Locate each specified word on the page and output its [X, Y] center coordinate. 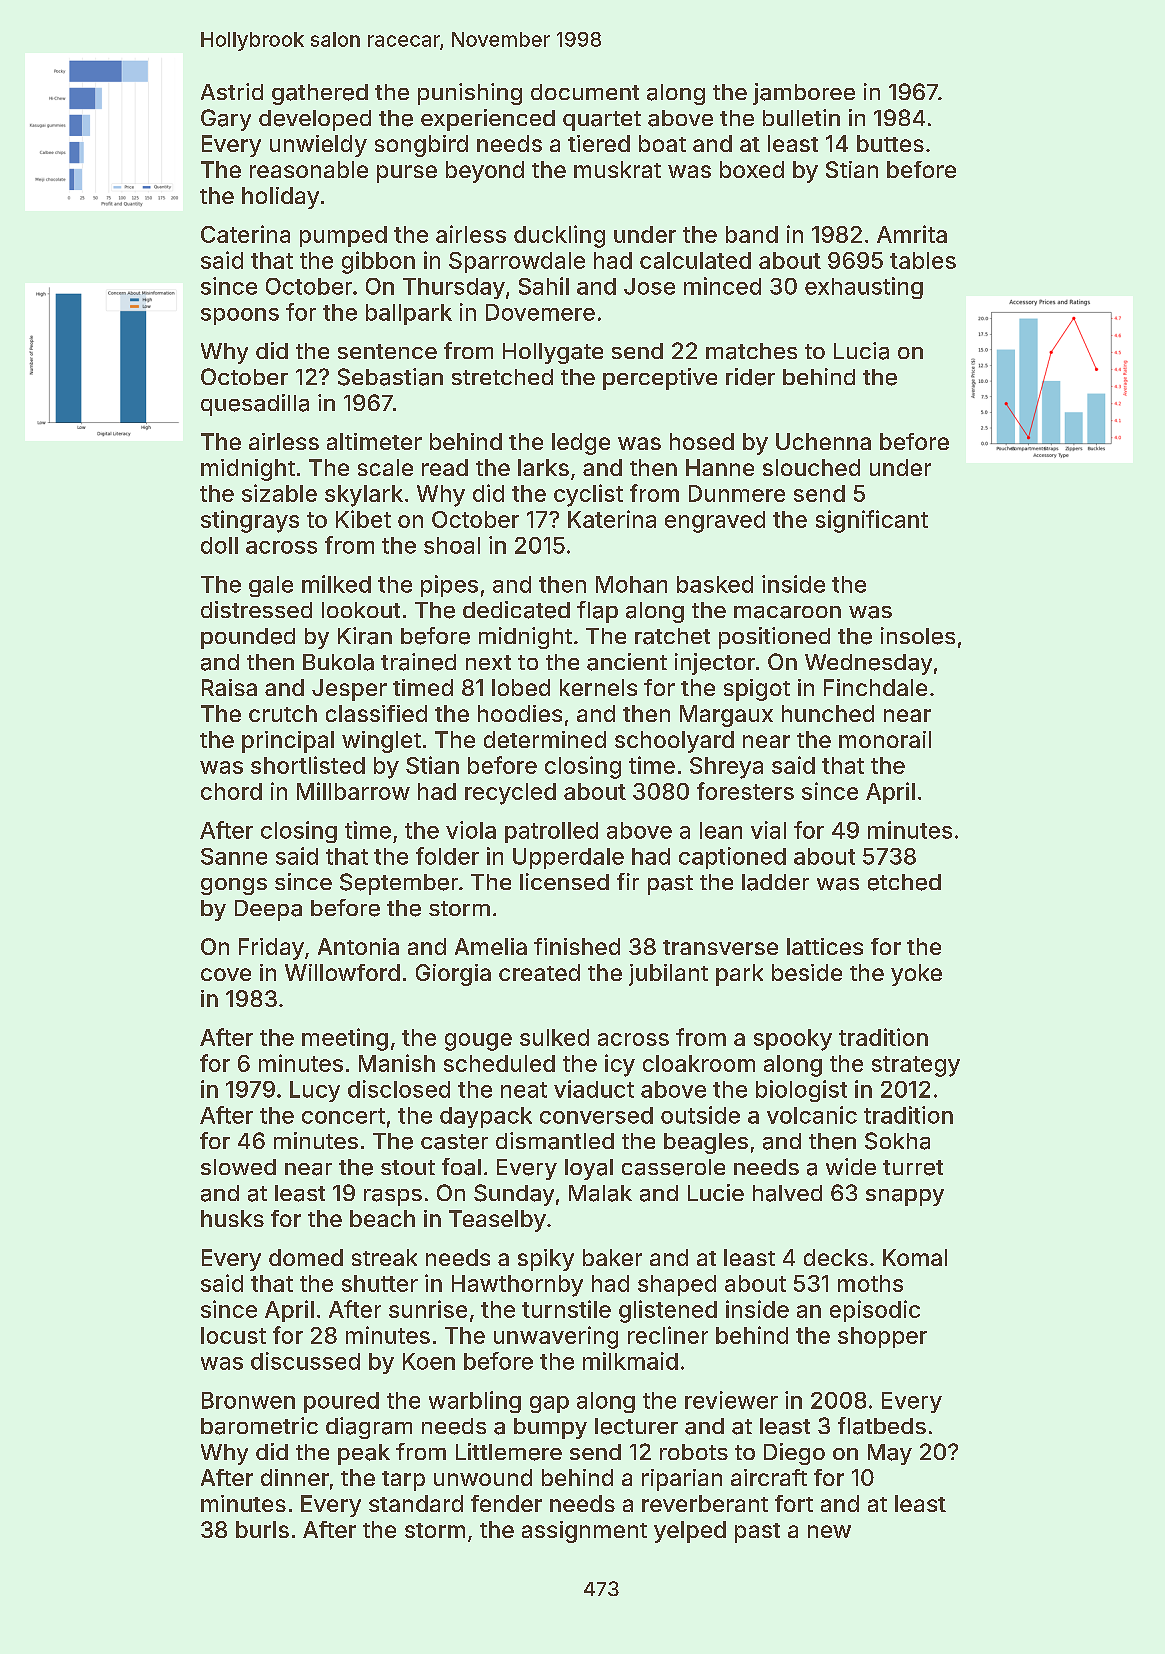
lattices [825, 946]
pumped [343, 236]
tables [923, 260]
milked [336, 584]
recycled [510, 794]
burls [262, 1529]
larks [543, 467]
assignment [584, 1532]
